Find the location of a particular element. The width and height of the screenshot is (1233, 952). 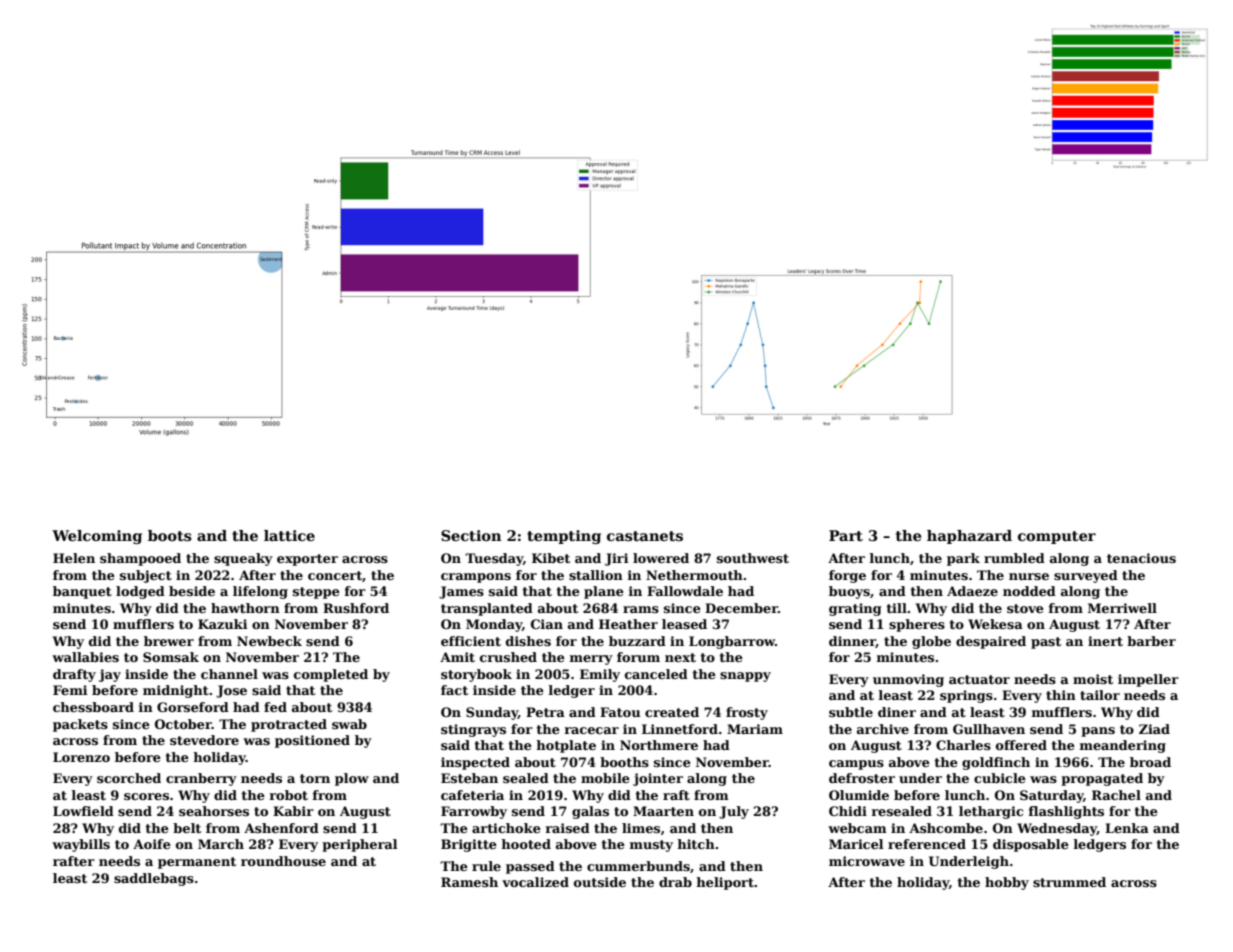

Ziad is located at coordinates (1154, 729).
